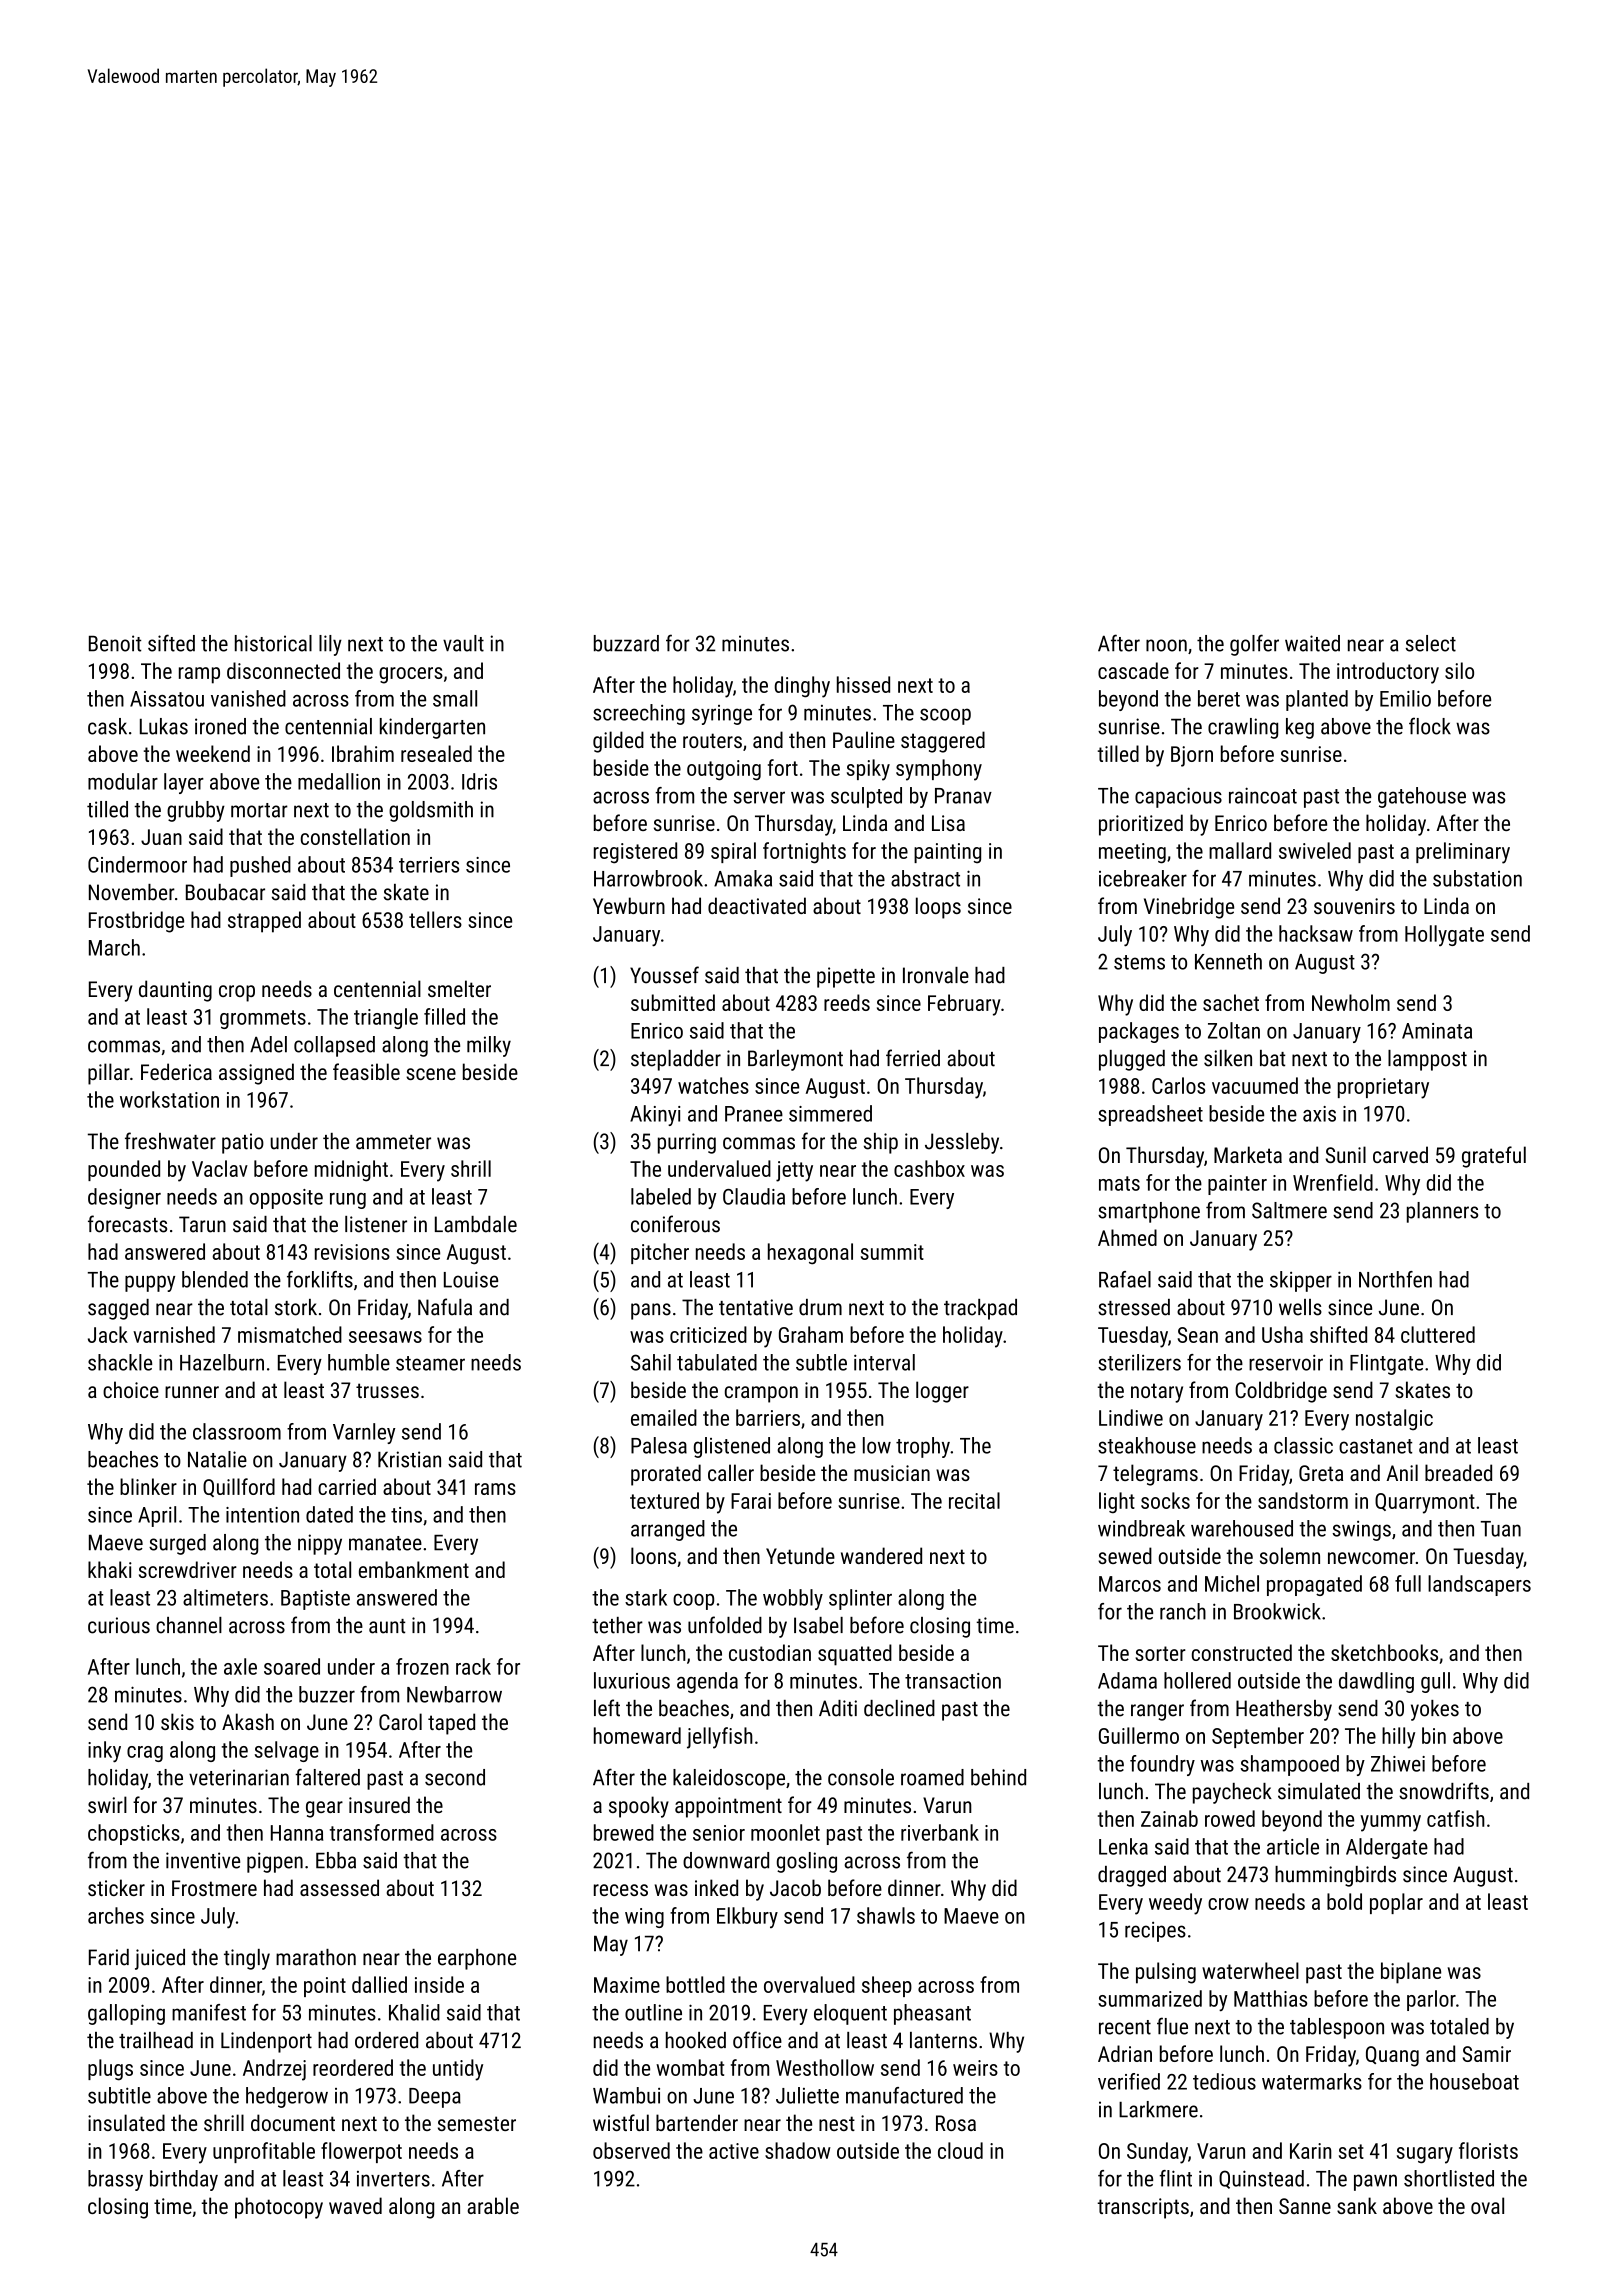 The width and height of the document is (1620, 2292). Describe the element at coordinates (676, 1060) in the document. I see `stepladder` at that location.
